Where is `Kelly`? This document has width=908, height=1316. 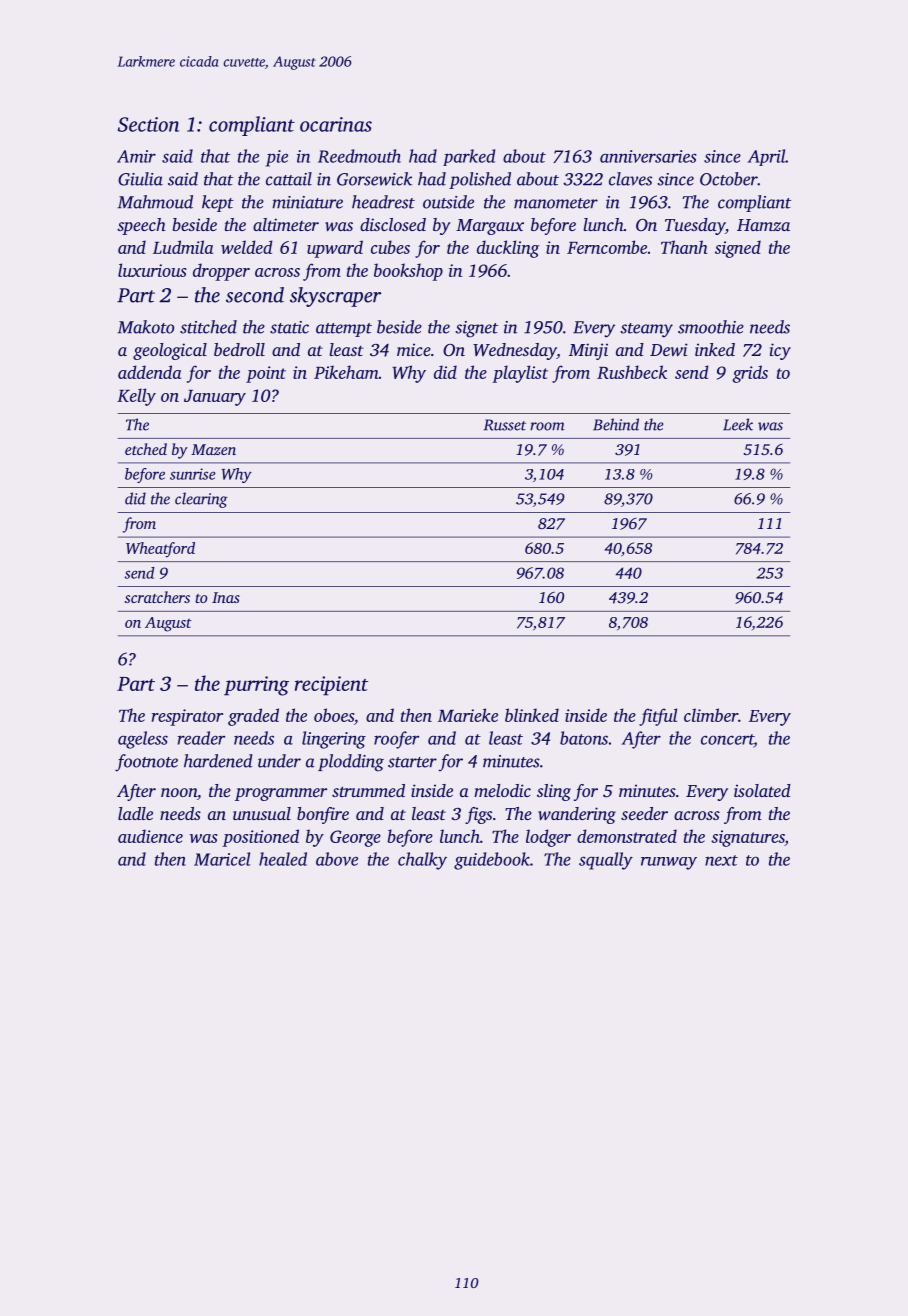 Kelly is located at coordinates (136, 397).
